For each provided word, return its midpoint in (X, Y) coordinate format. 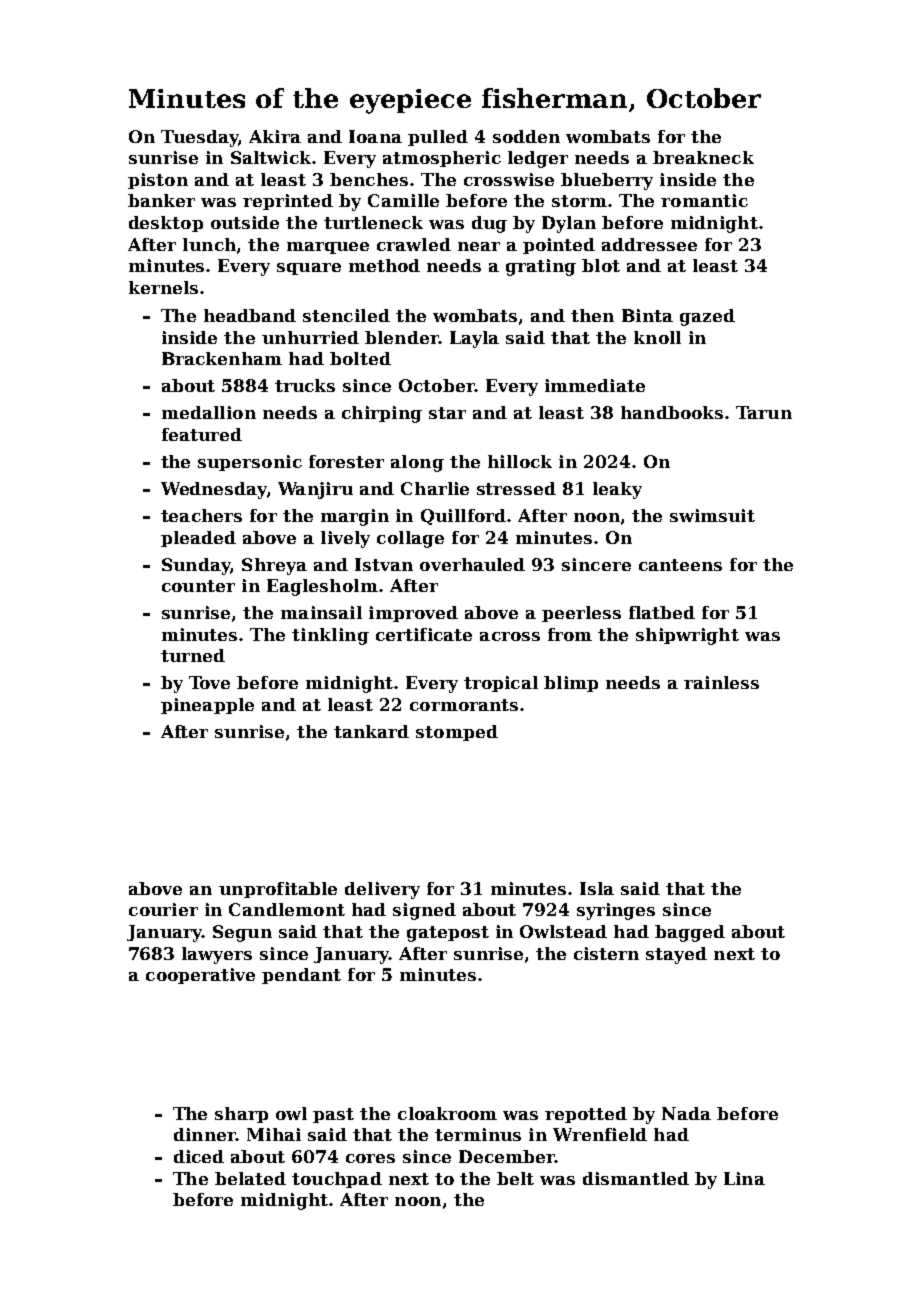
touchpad (337, 1180)
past (333, 1115)
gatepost (448, 934)
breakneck (703, 157)
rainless (721, 682)
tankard (371, 731)
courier (163, 909)
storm (579, 201)
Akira (275, 136)
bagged (690, 933)
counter (198, 586)
